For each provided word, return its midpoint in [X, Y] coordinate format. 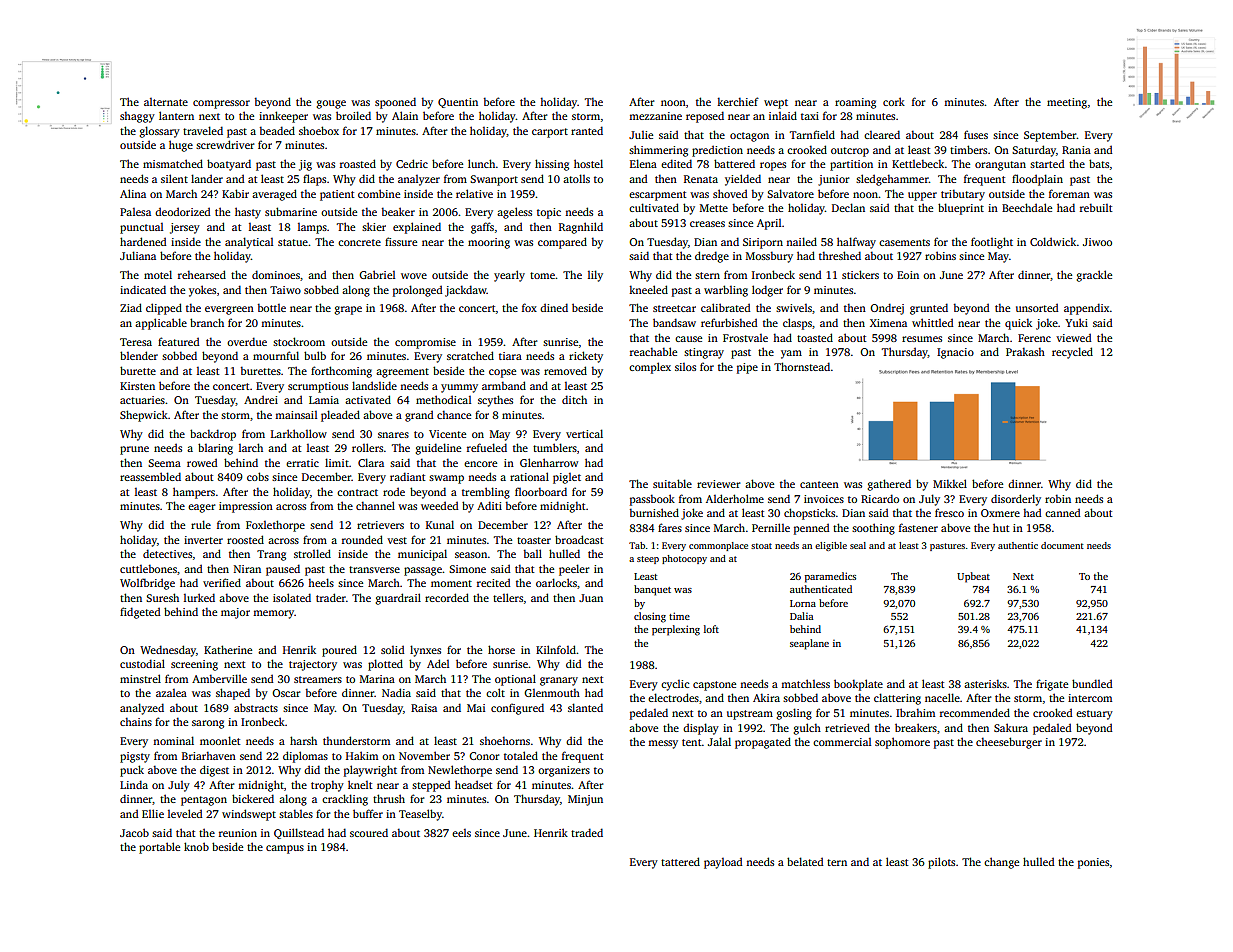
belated [805, 861]
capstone [714, 686]
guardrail [398, 599]
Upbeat [973, 577]
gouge [331, 104]
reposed [705, 117]
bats [1099, 163]
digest [214, 771]
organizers [564, 771]
